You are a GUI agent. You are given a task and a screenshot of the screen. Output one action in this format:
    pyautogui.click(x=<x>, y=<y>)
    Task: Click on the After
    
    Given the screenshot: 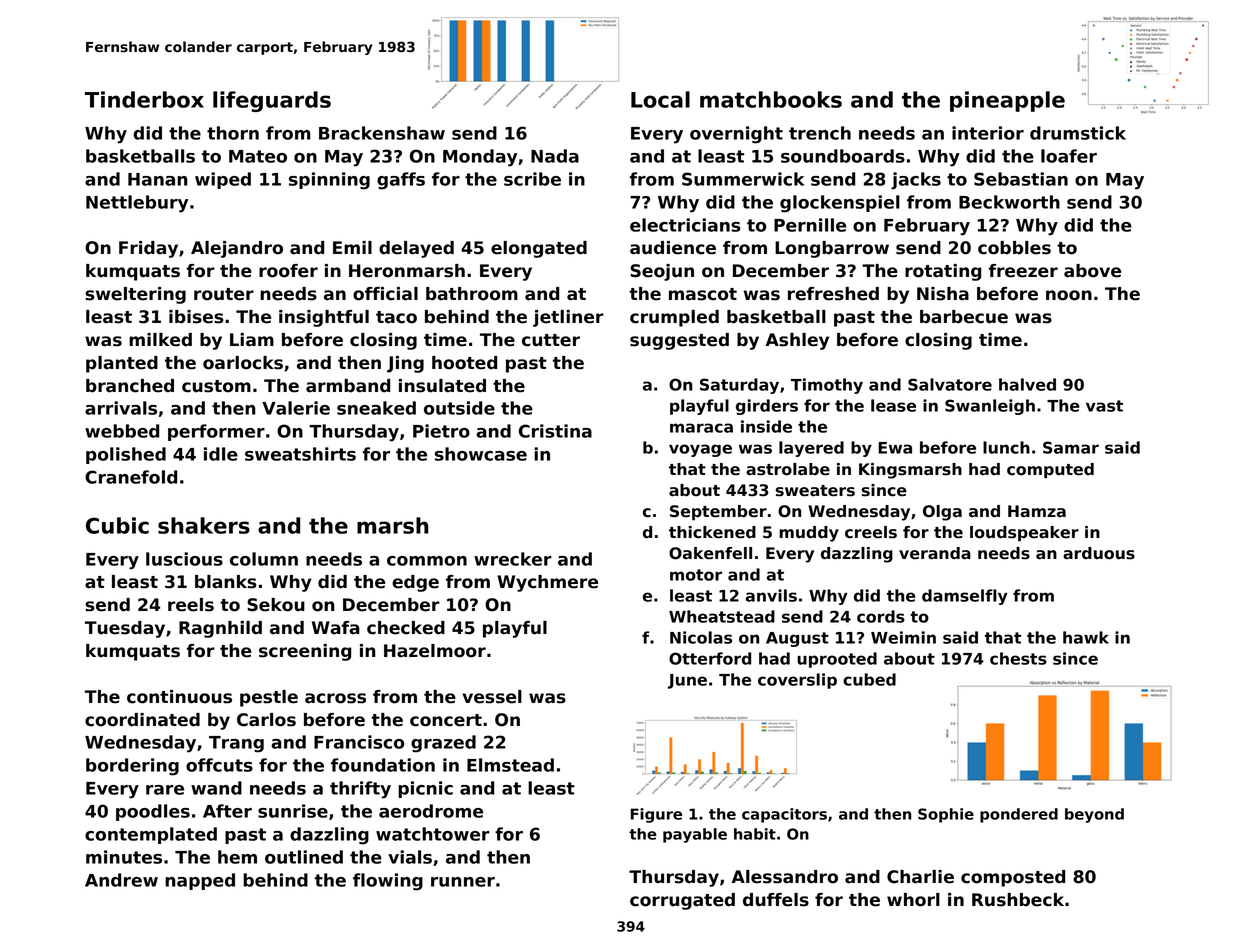 What is the action you would take?
    pyautogui.click(x=227, y=811)
